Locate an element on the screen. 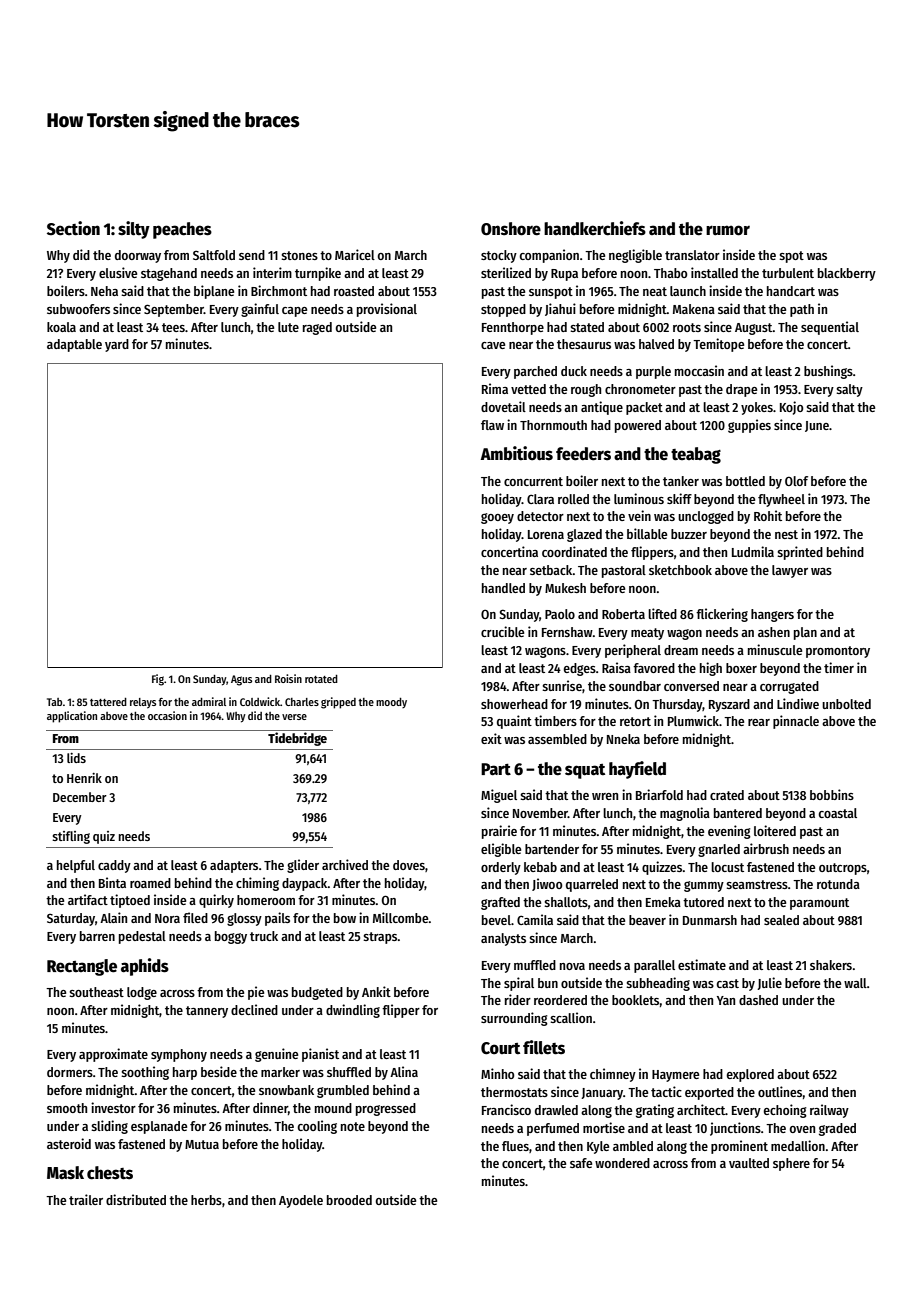 This screenshot has height=1308, width=924. Onshore is located at coordinates (511, 229).
